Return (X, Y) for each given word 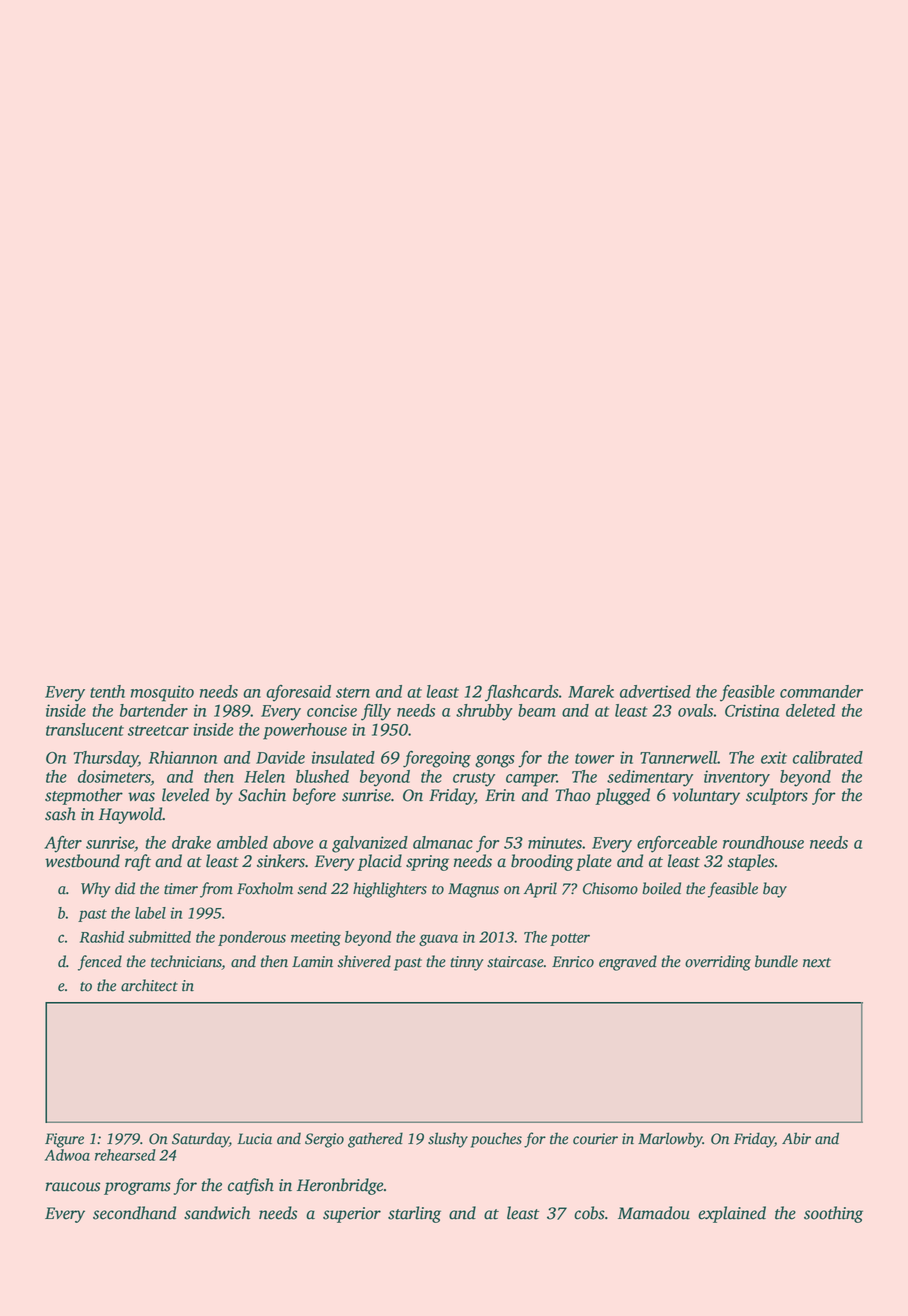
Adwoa (67, 1155)
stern (353, 692)
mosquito (162, 693)
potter (570, 939)
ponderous (252, 938)
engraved (628, 963)
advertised (655, 691)
